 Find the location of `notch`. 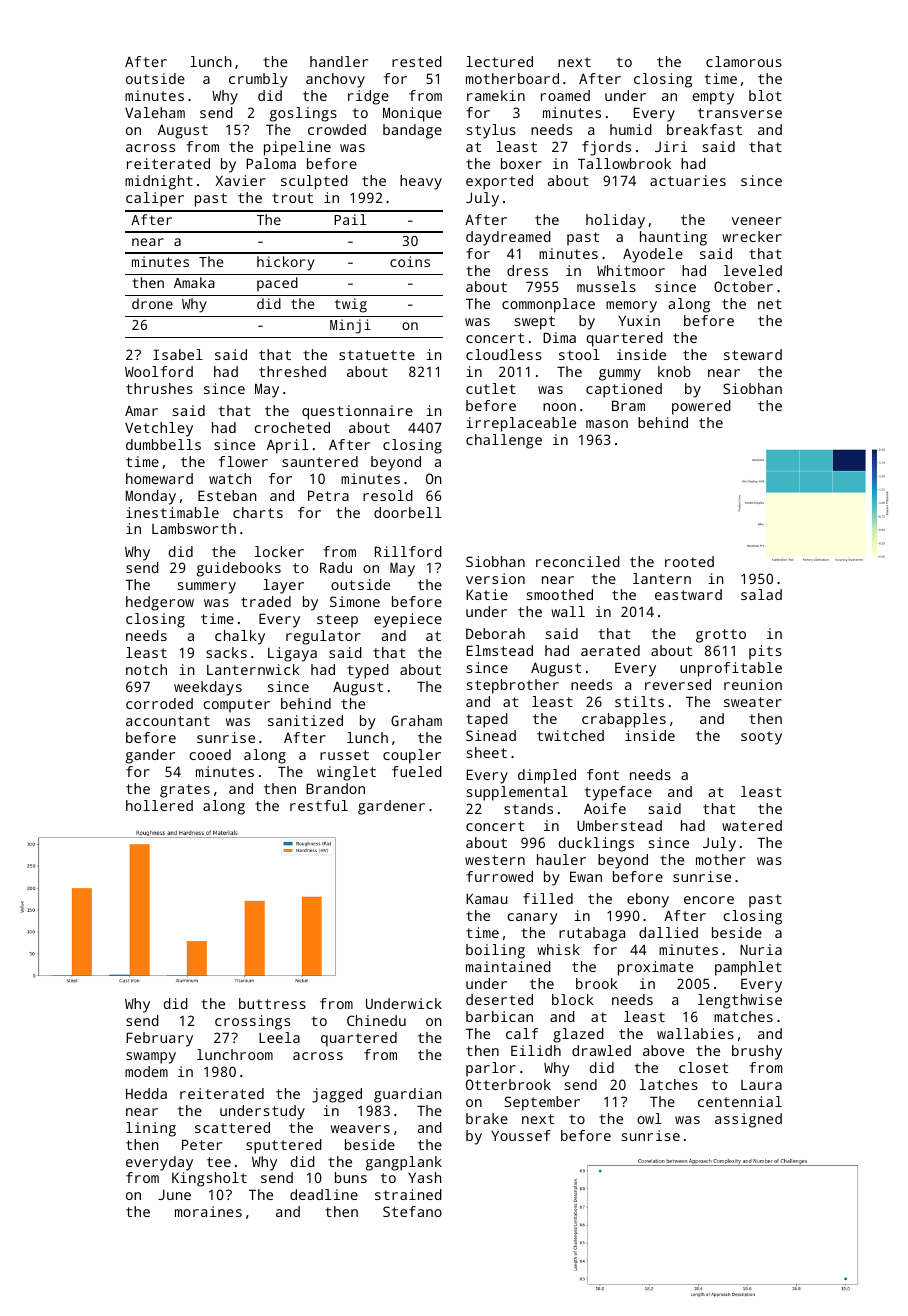

notch is located at coordinates (146, 669).
